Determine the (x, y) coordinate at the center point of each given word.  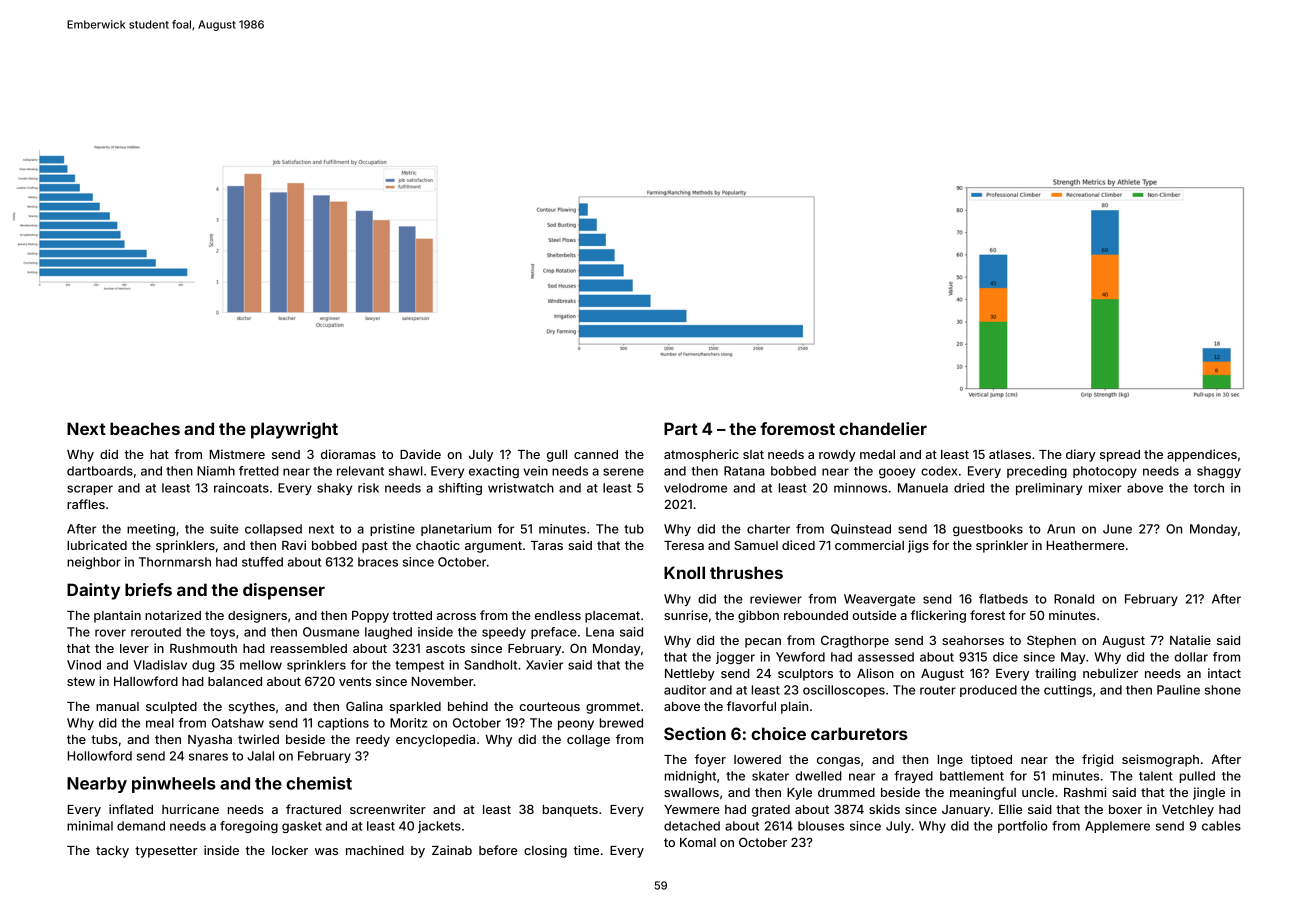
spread (1120, 456)
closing (545, 851)
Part (681, 428)
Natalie (1190, 640)
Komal (698, 842)
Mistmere (237, 454)
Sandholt (490, 665)
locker (290, 850)
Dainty (93, 591)
